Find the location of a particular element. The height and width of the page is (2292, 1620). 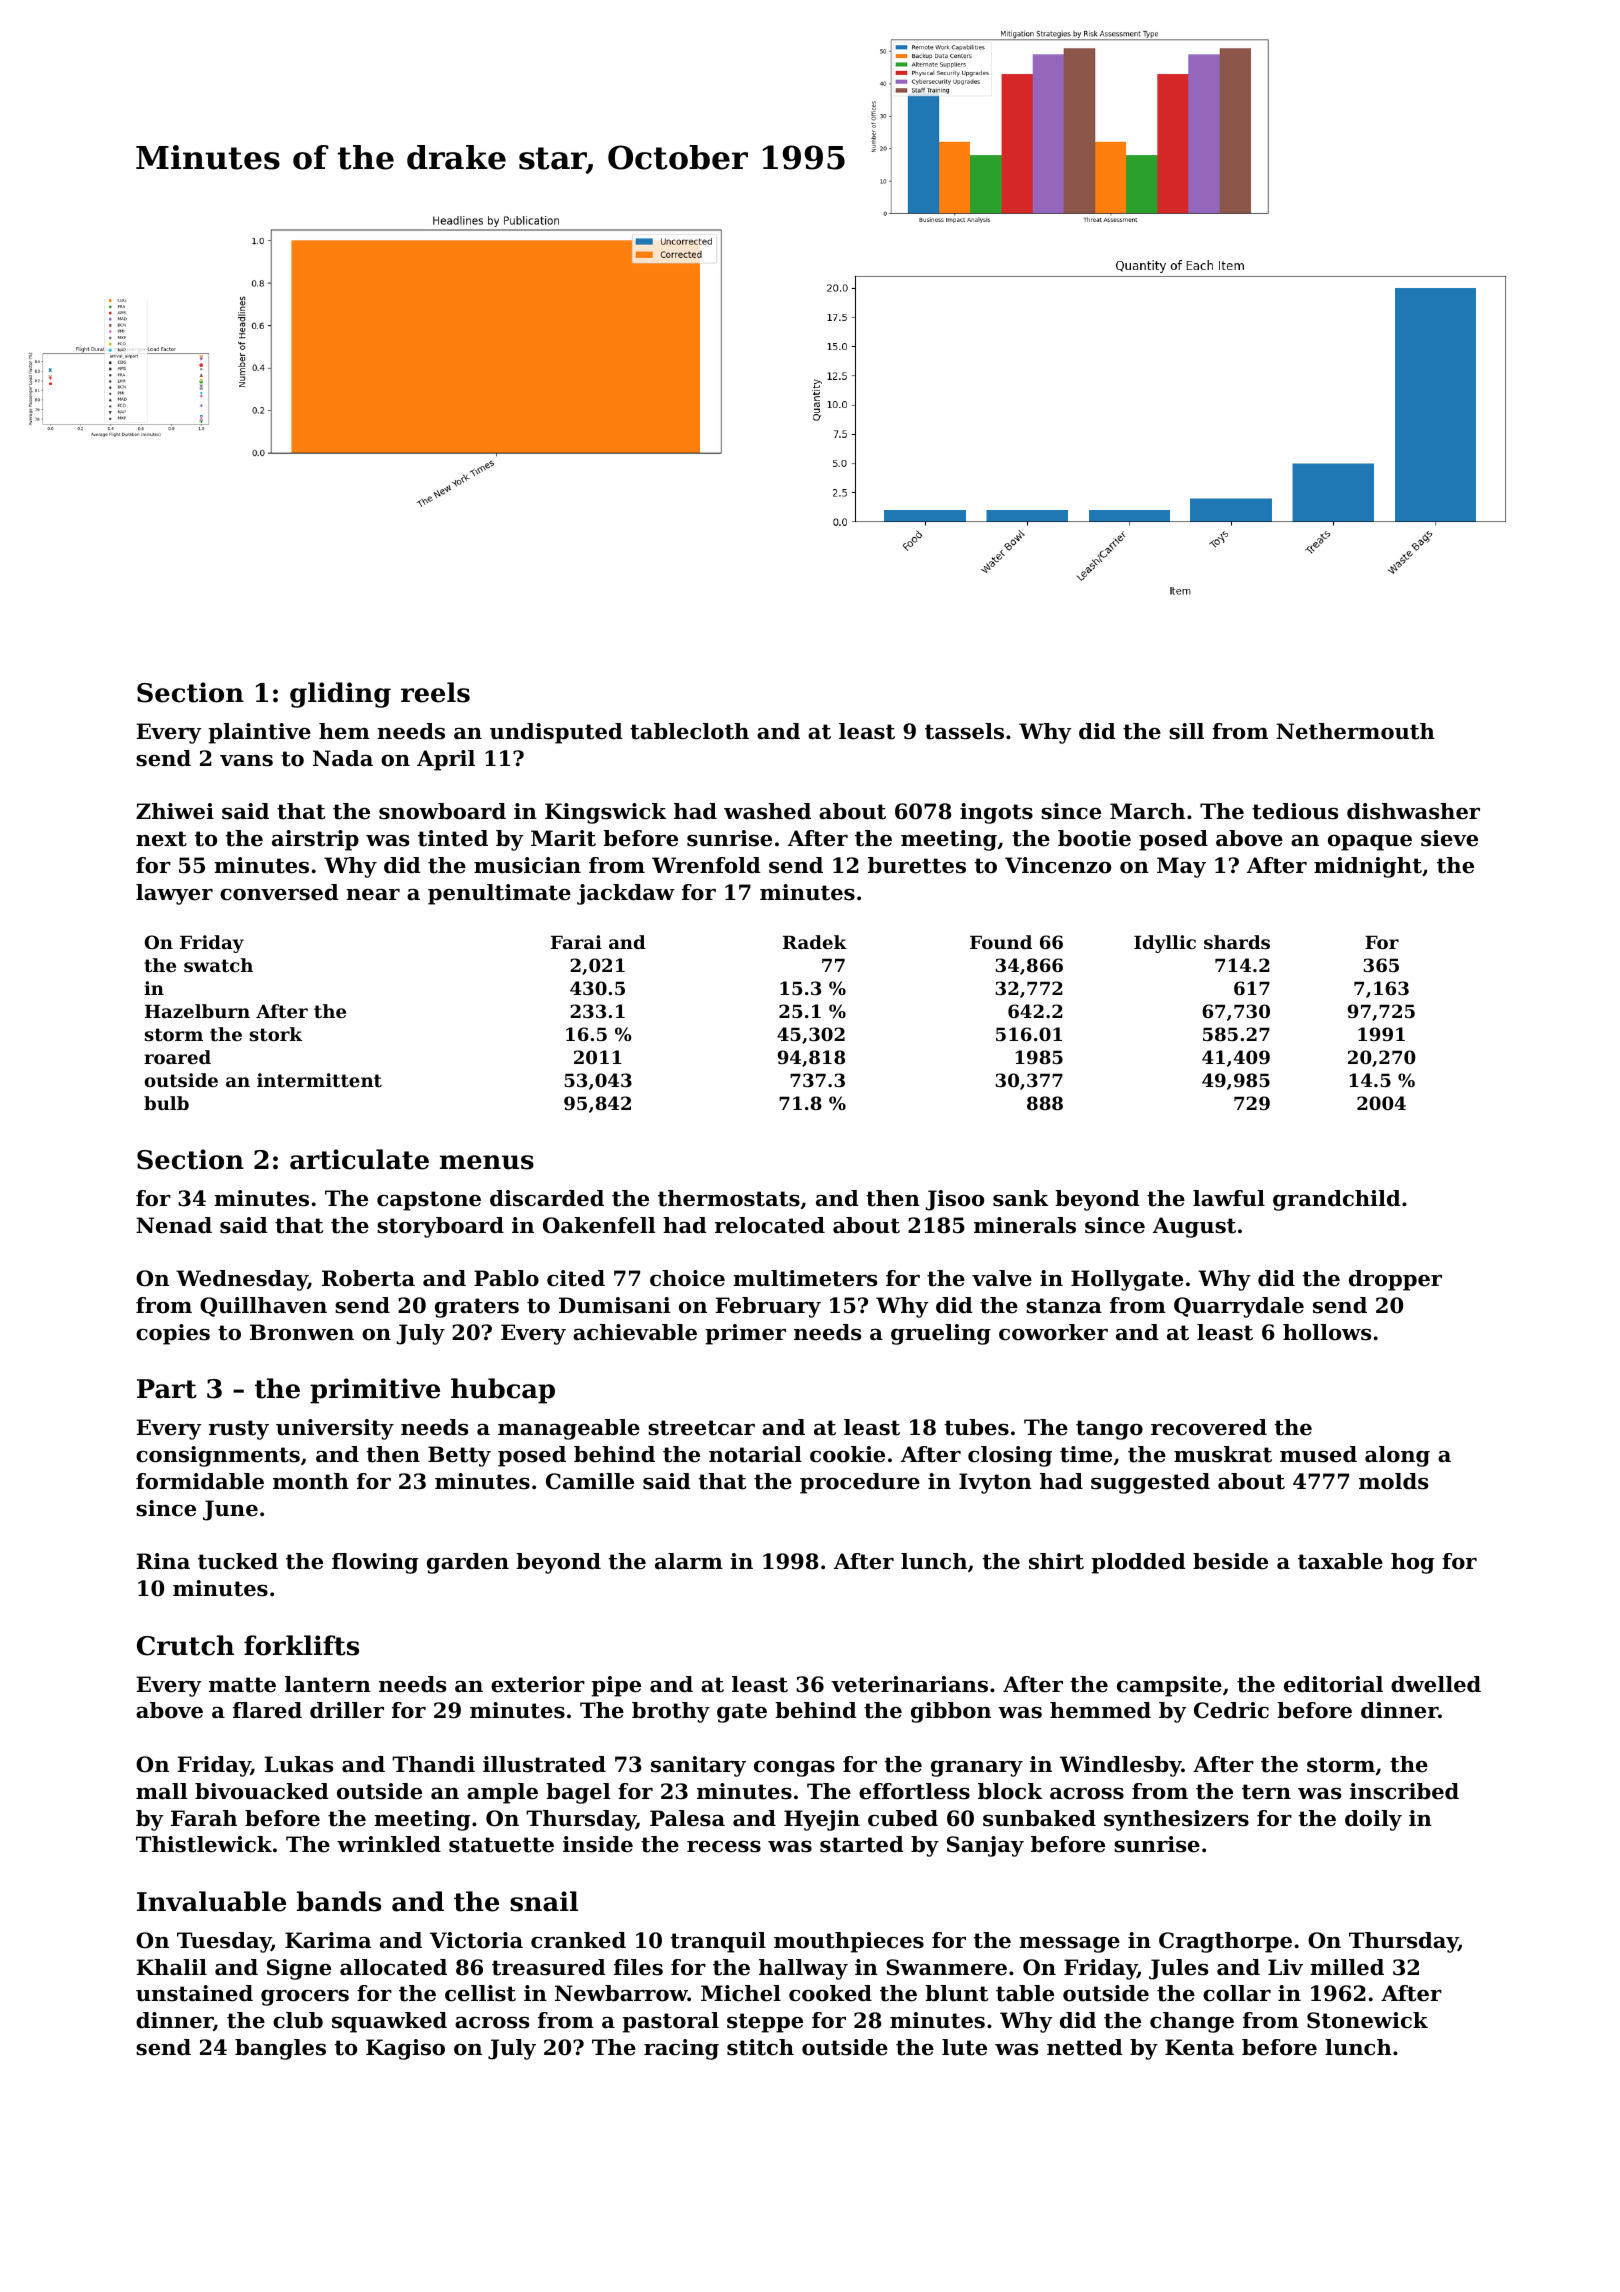

sill is located at coordinates (1186, 731).
